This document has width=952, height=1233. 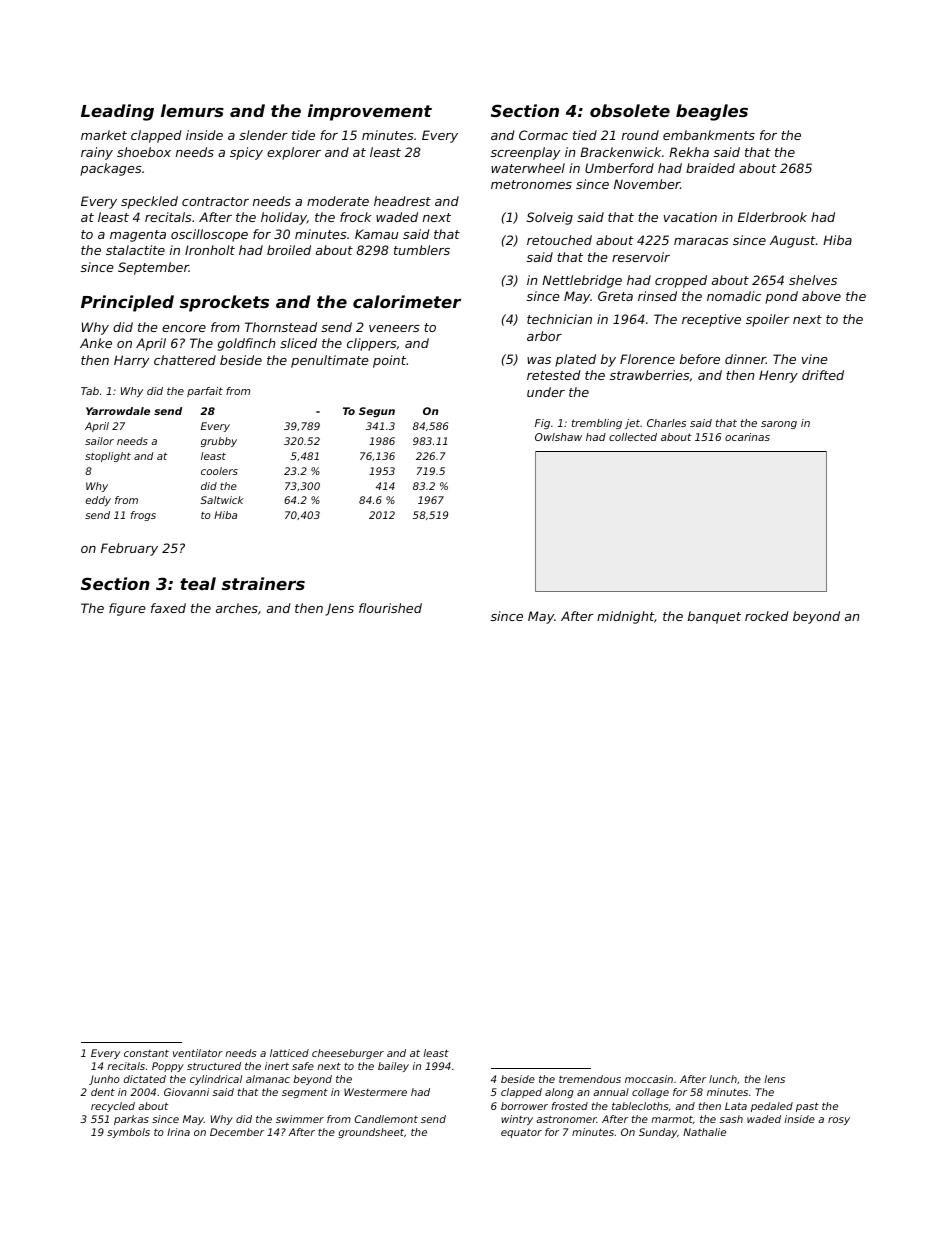 I want to click on improvement, so click(x=370, y=112).
